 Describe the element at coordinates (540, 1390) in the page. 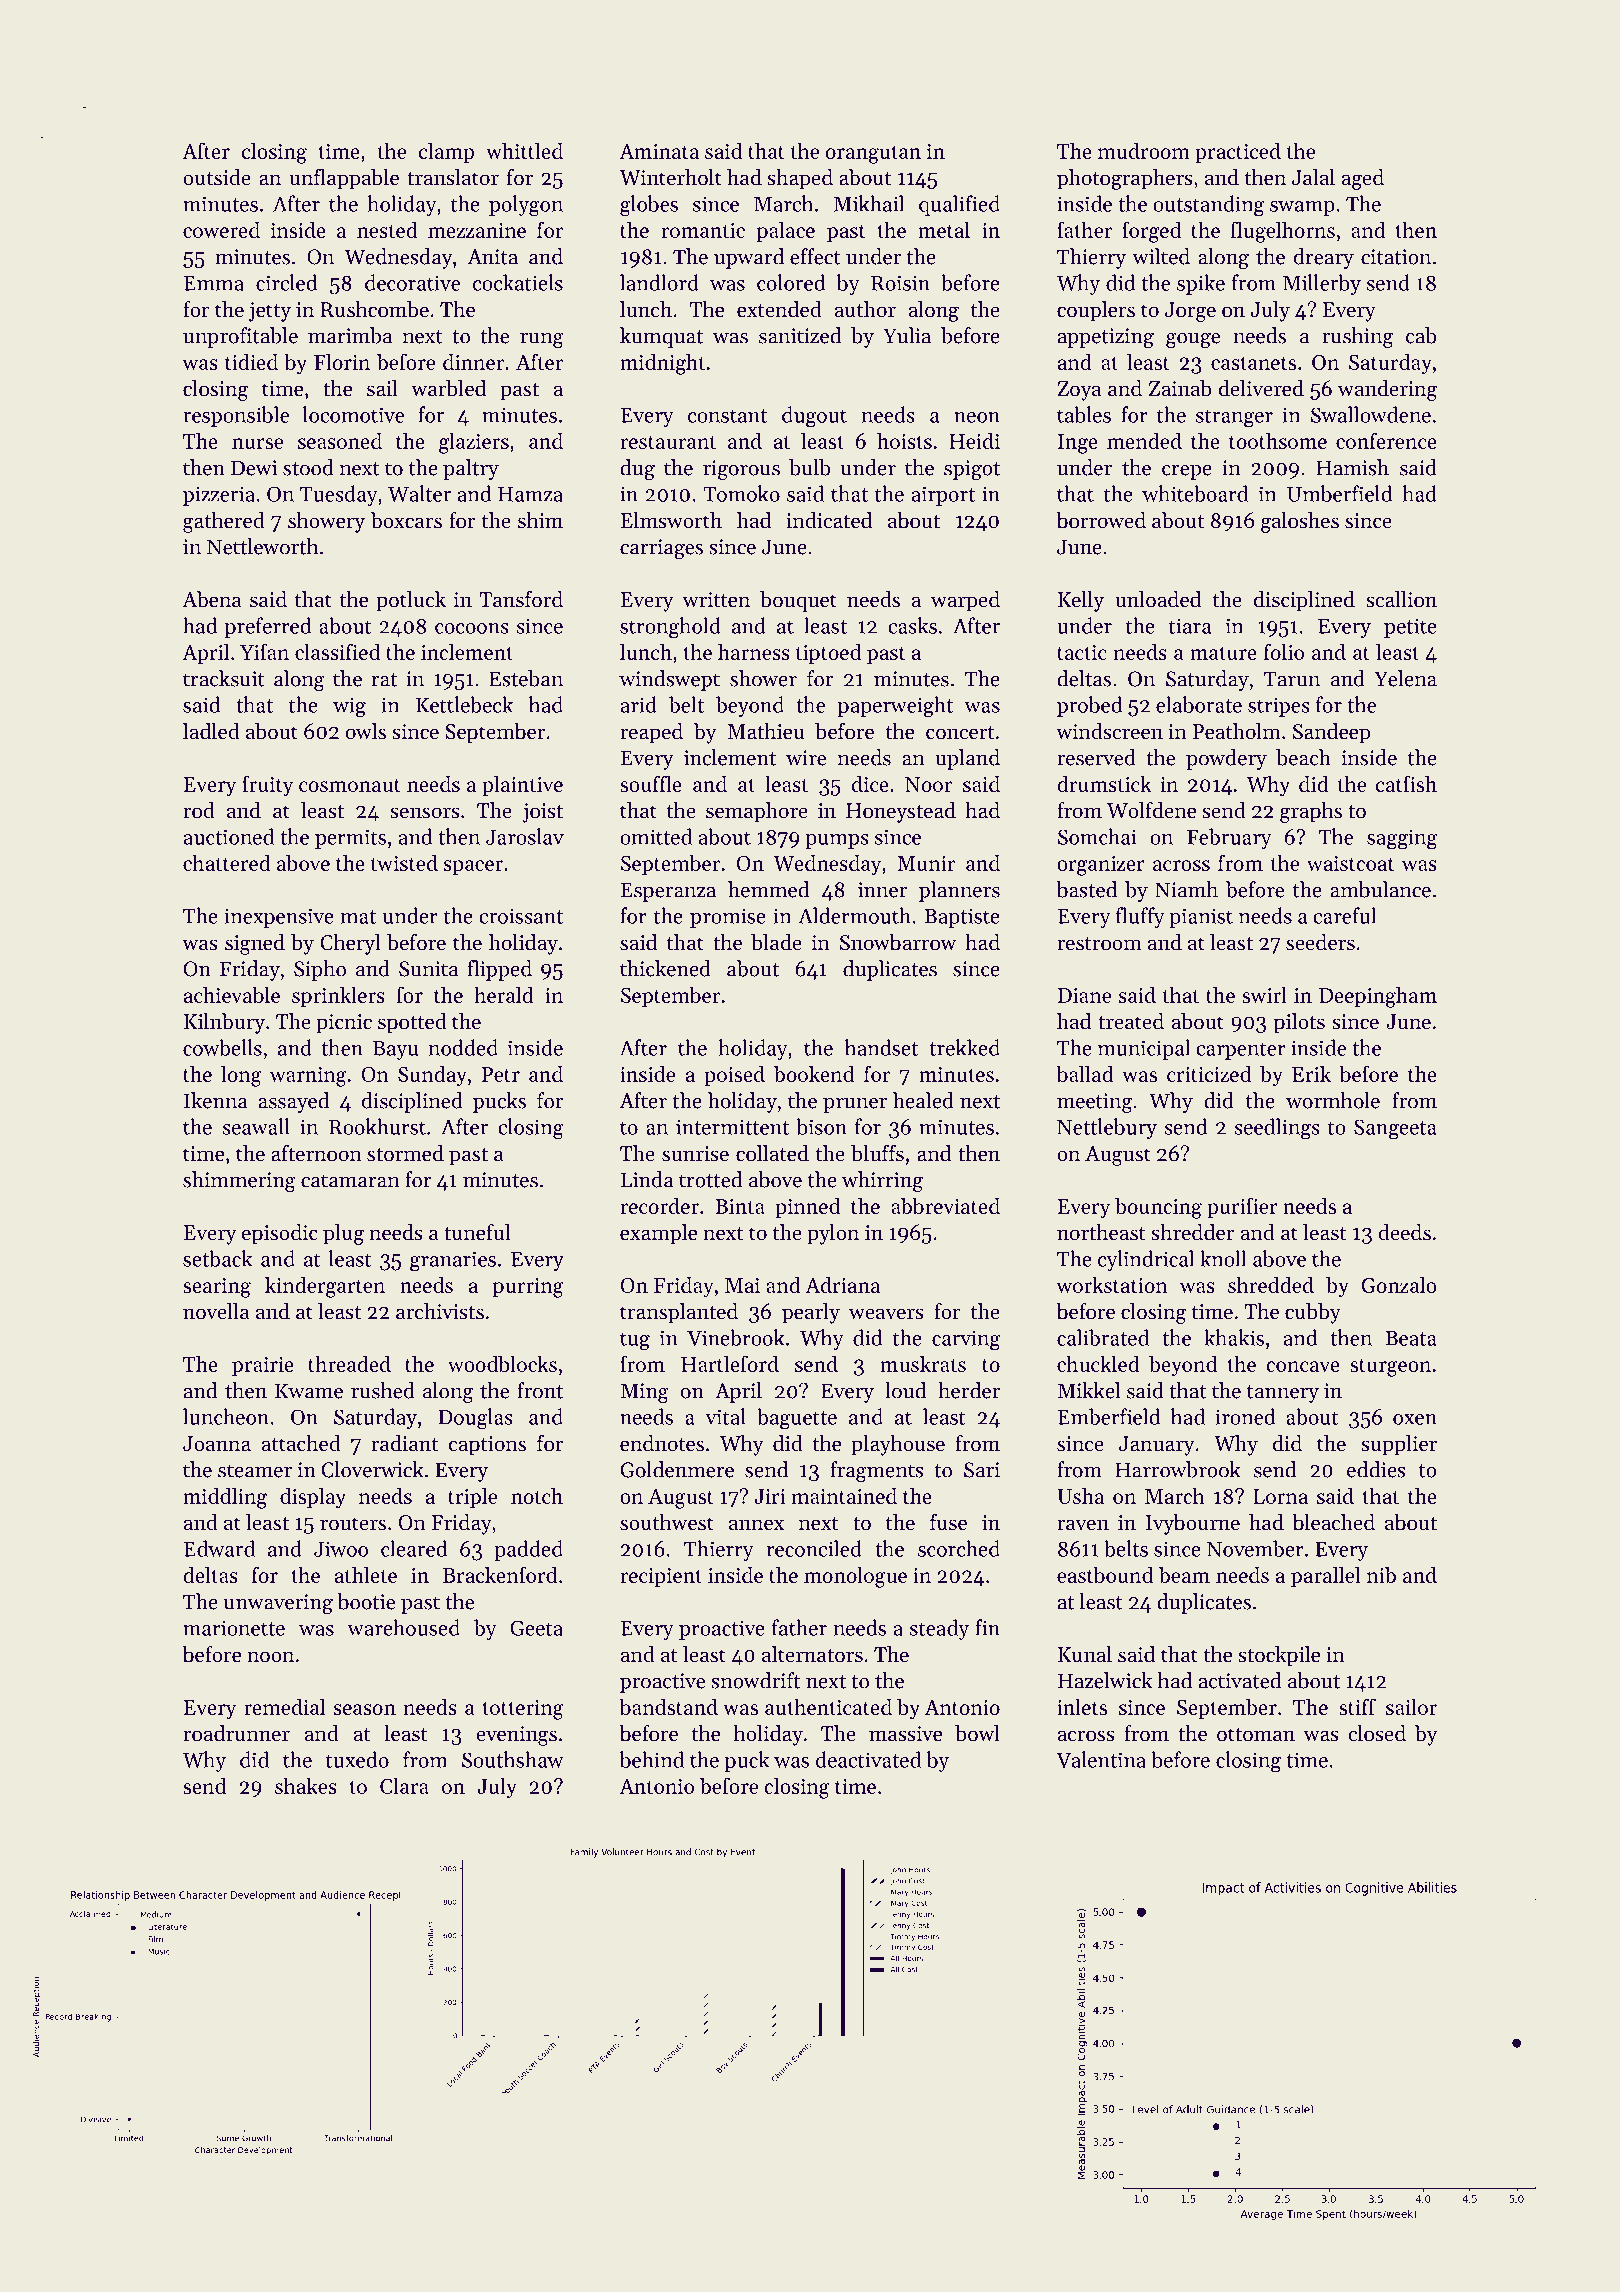

I see `front` at that location.
